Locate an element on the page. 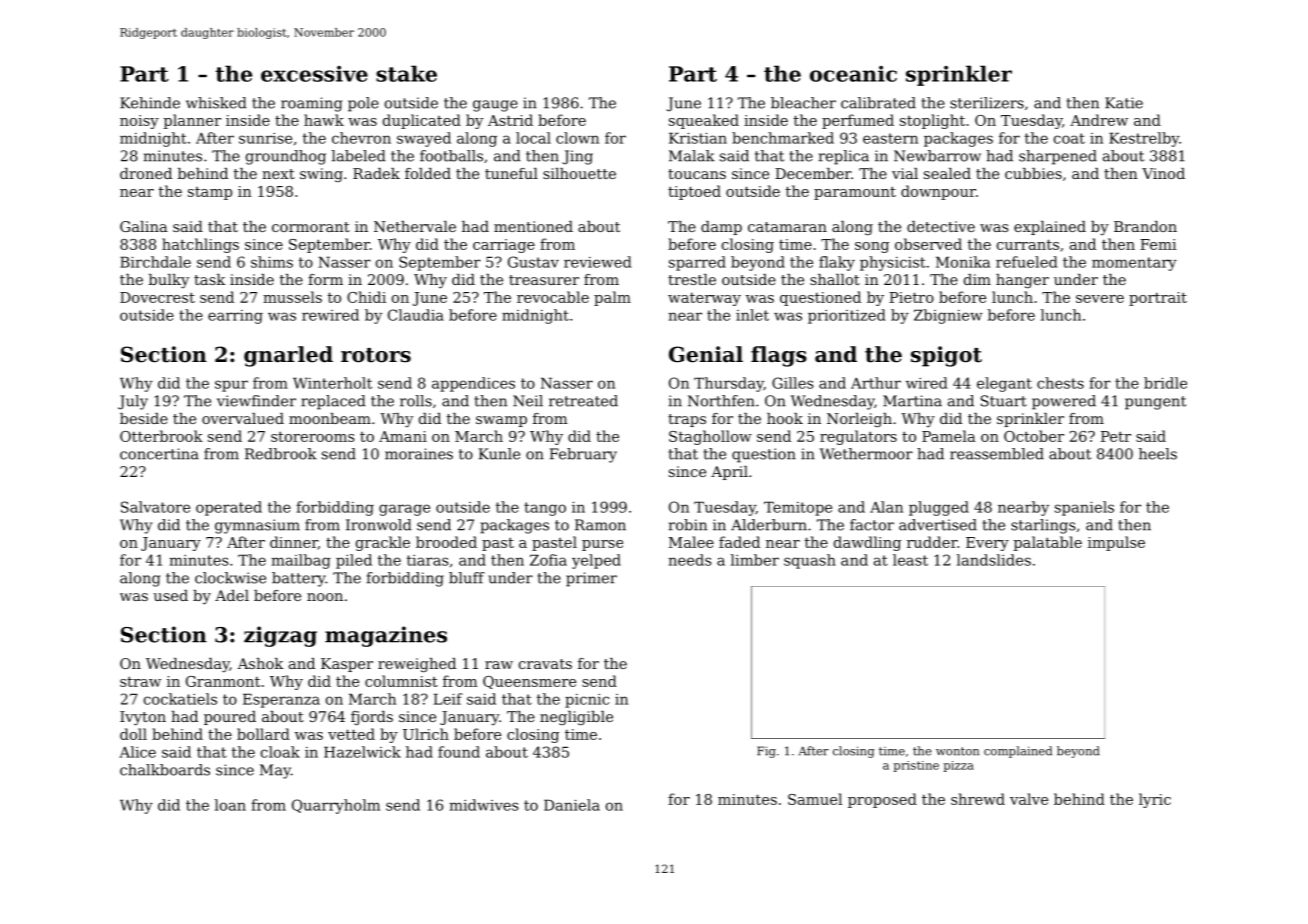 The width and height of the page is (1308, 924). oceanic is located at coordinates (853, 74).
